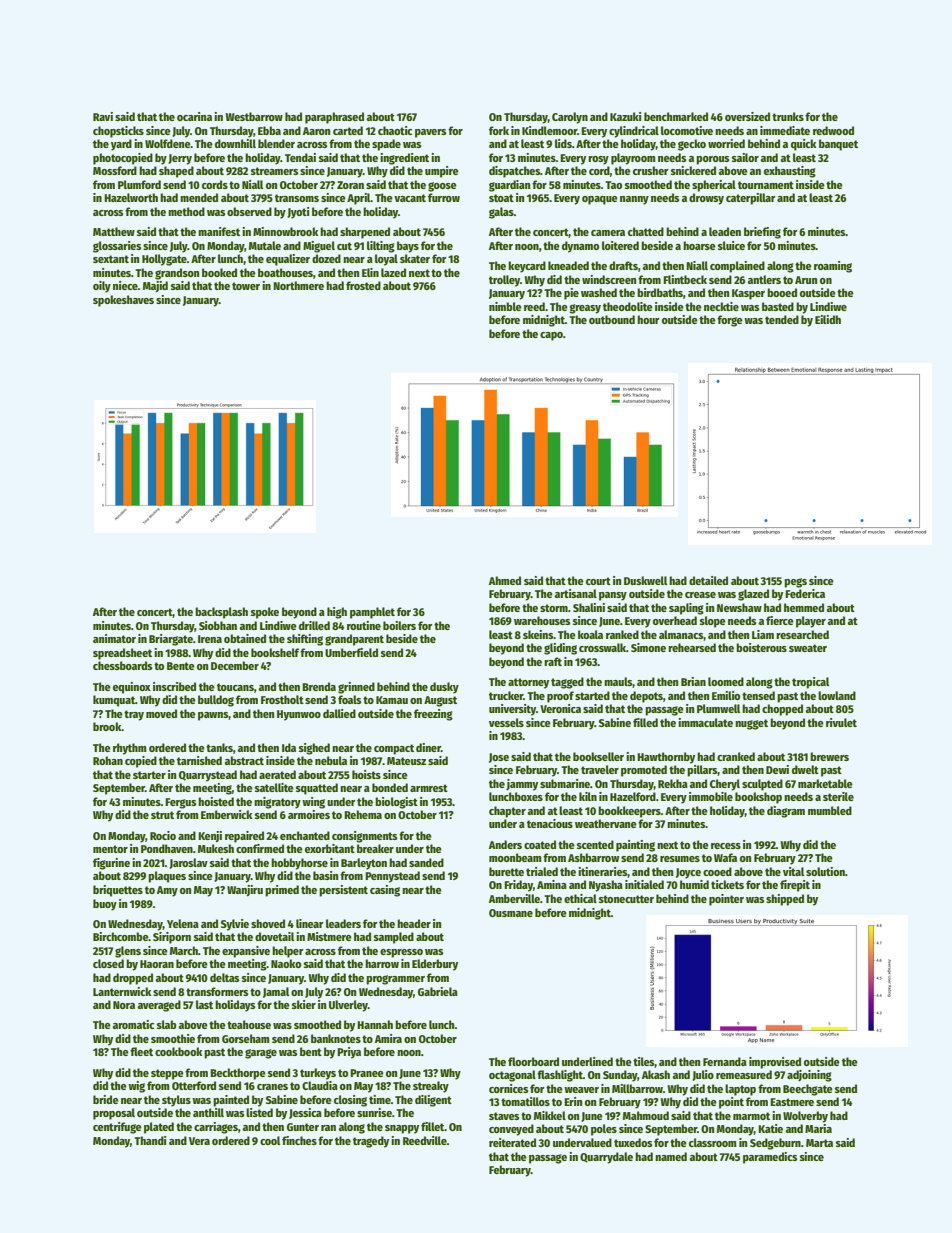  Describe the element at coordinates (505, 580) in the document. I see `Ahmed` at that location.
